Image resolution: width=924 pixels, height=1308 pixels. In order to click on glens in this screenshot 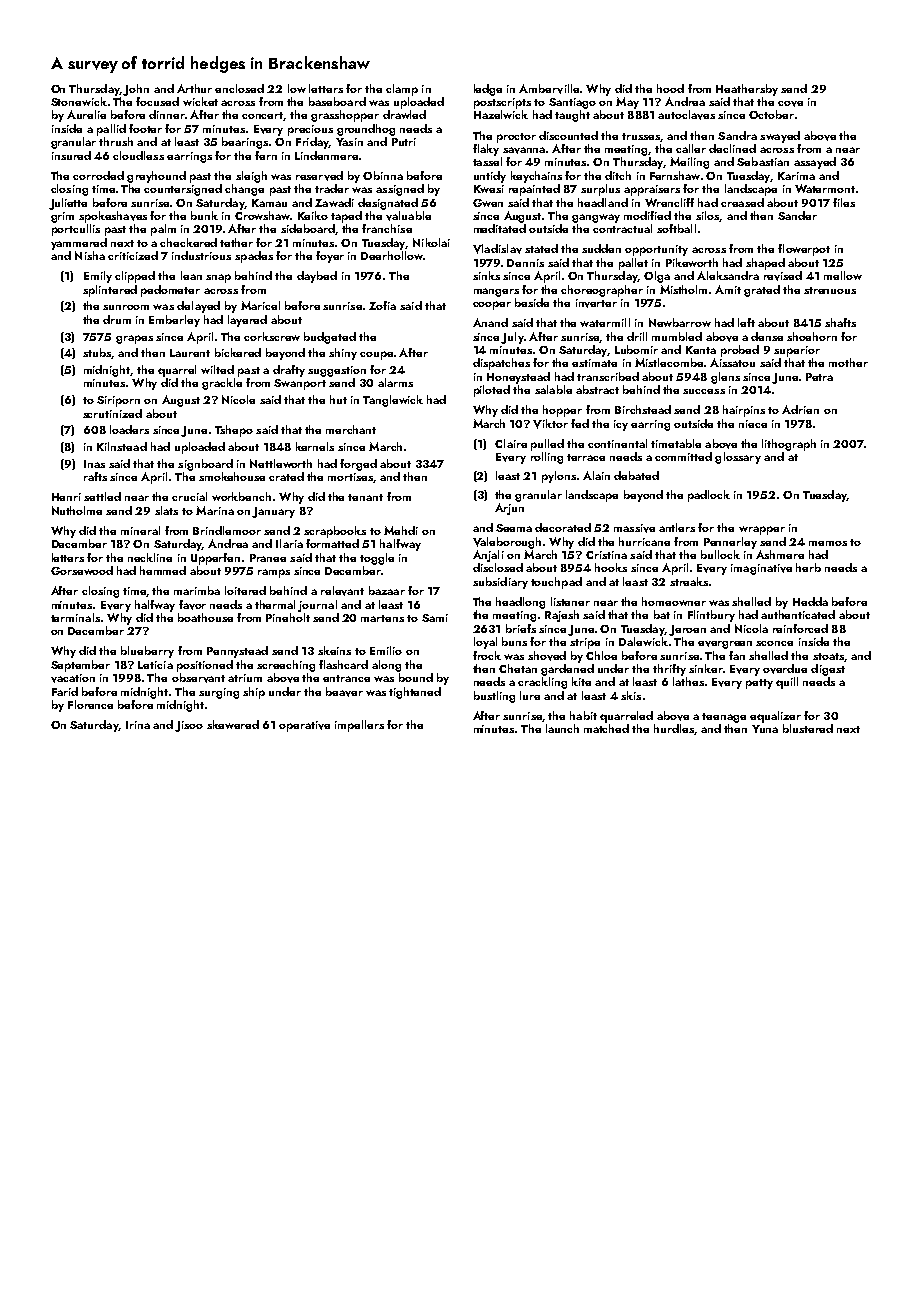, I will do `click(725, 378)`.
